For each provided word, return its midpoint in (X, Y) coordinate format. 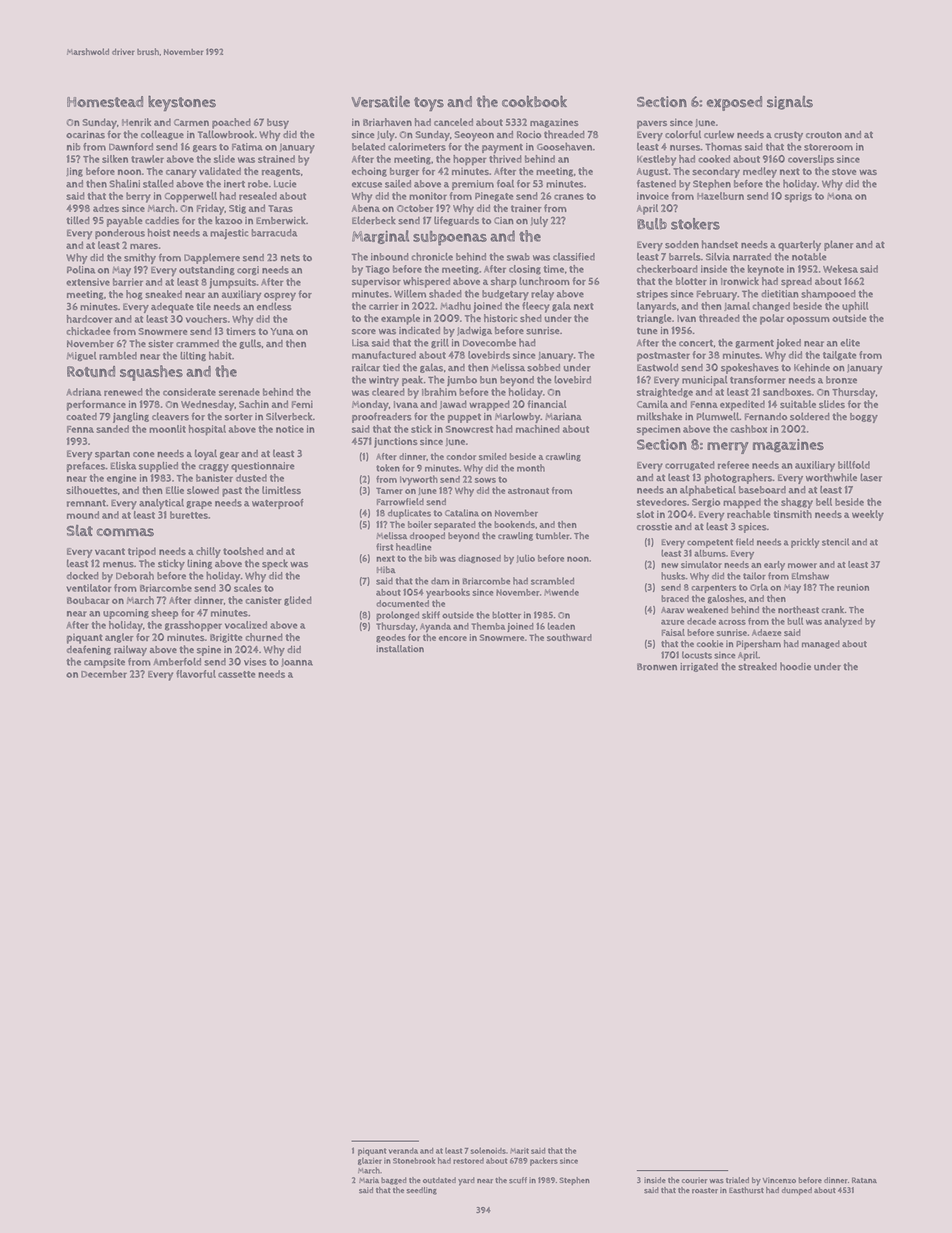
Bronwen (657, 667)
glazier (370, 1161)
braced (675, 598)
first (384, 547)
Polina (81, 270)
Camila (652, 404)
